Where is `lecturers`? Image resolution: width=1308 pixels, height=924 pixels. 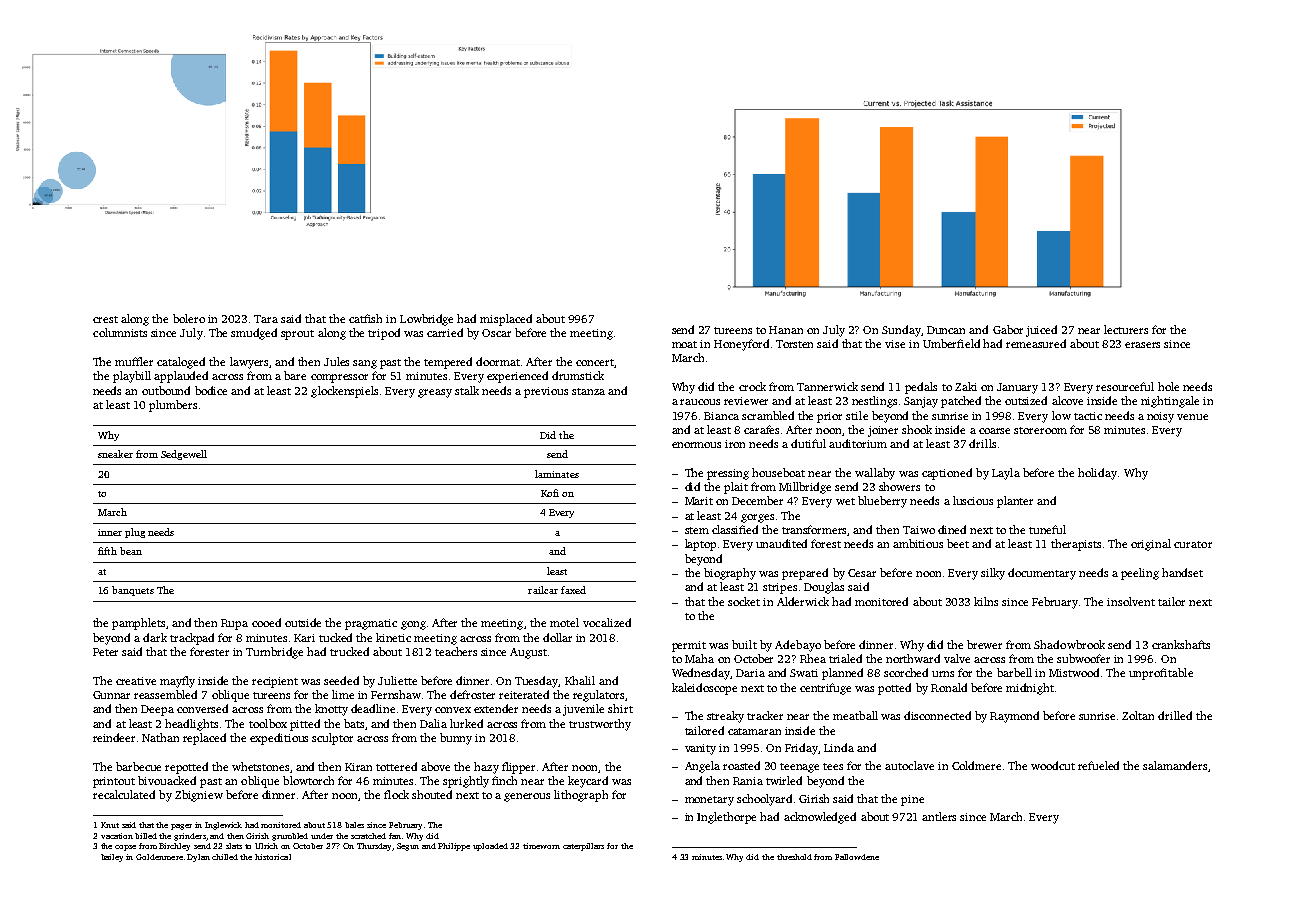
lecturers is located at coordinates (1126, 329).
